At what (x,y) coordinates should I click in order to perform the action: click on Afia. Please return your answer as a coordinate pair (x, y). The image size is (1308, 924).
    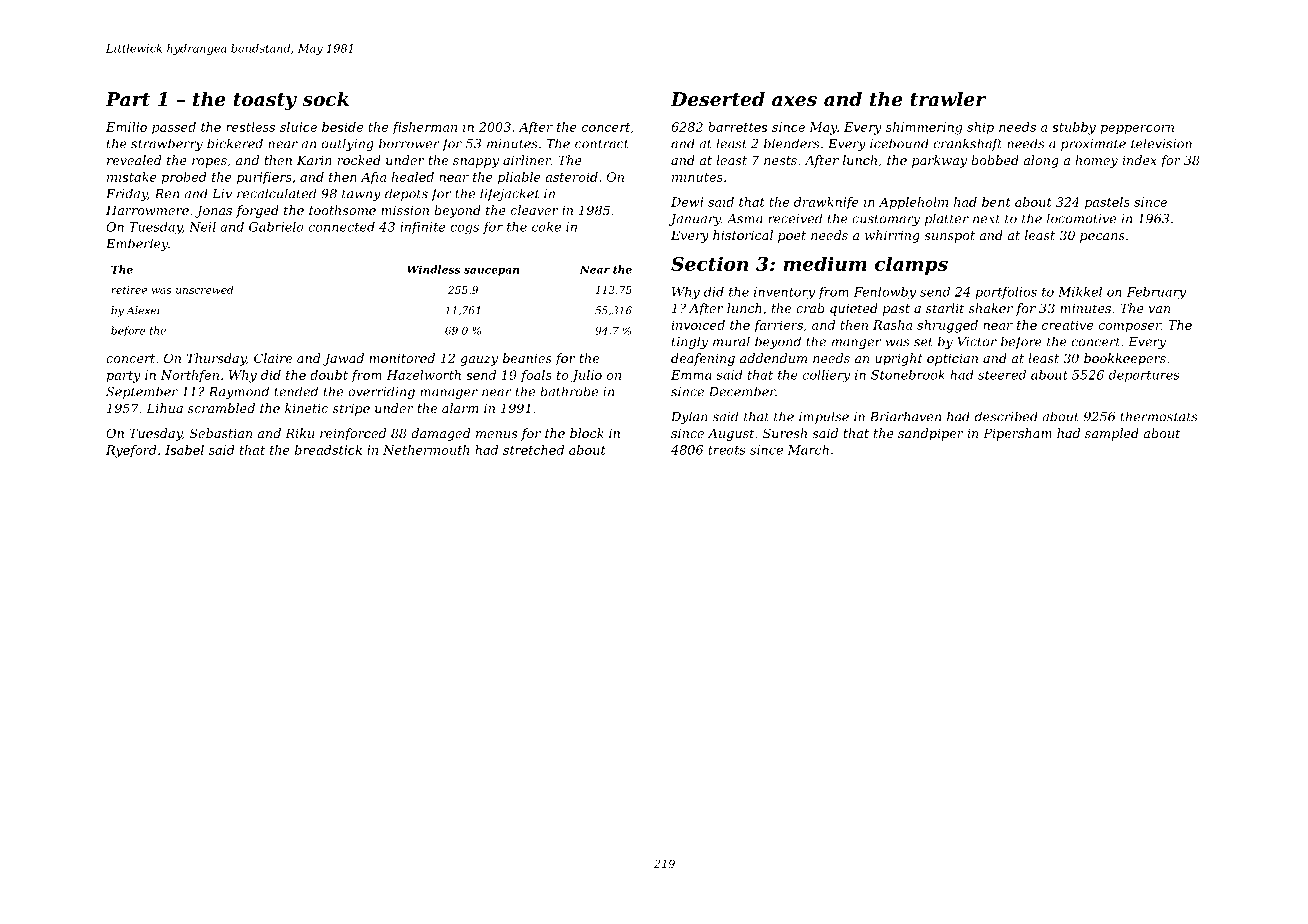
    Looking at the image, I should click on (373, 178).
